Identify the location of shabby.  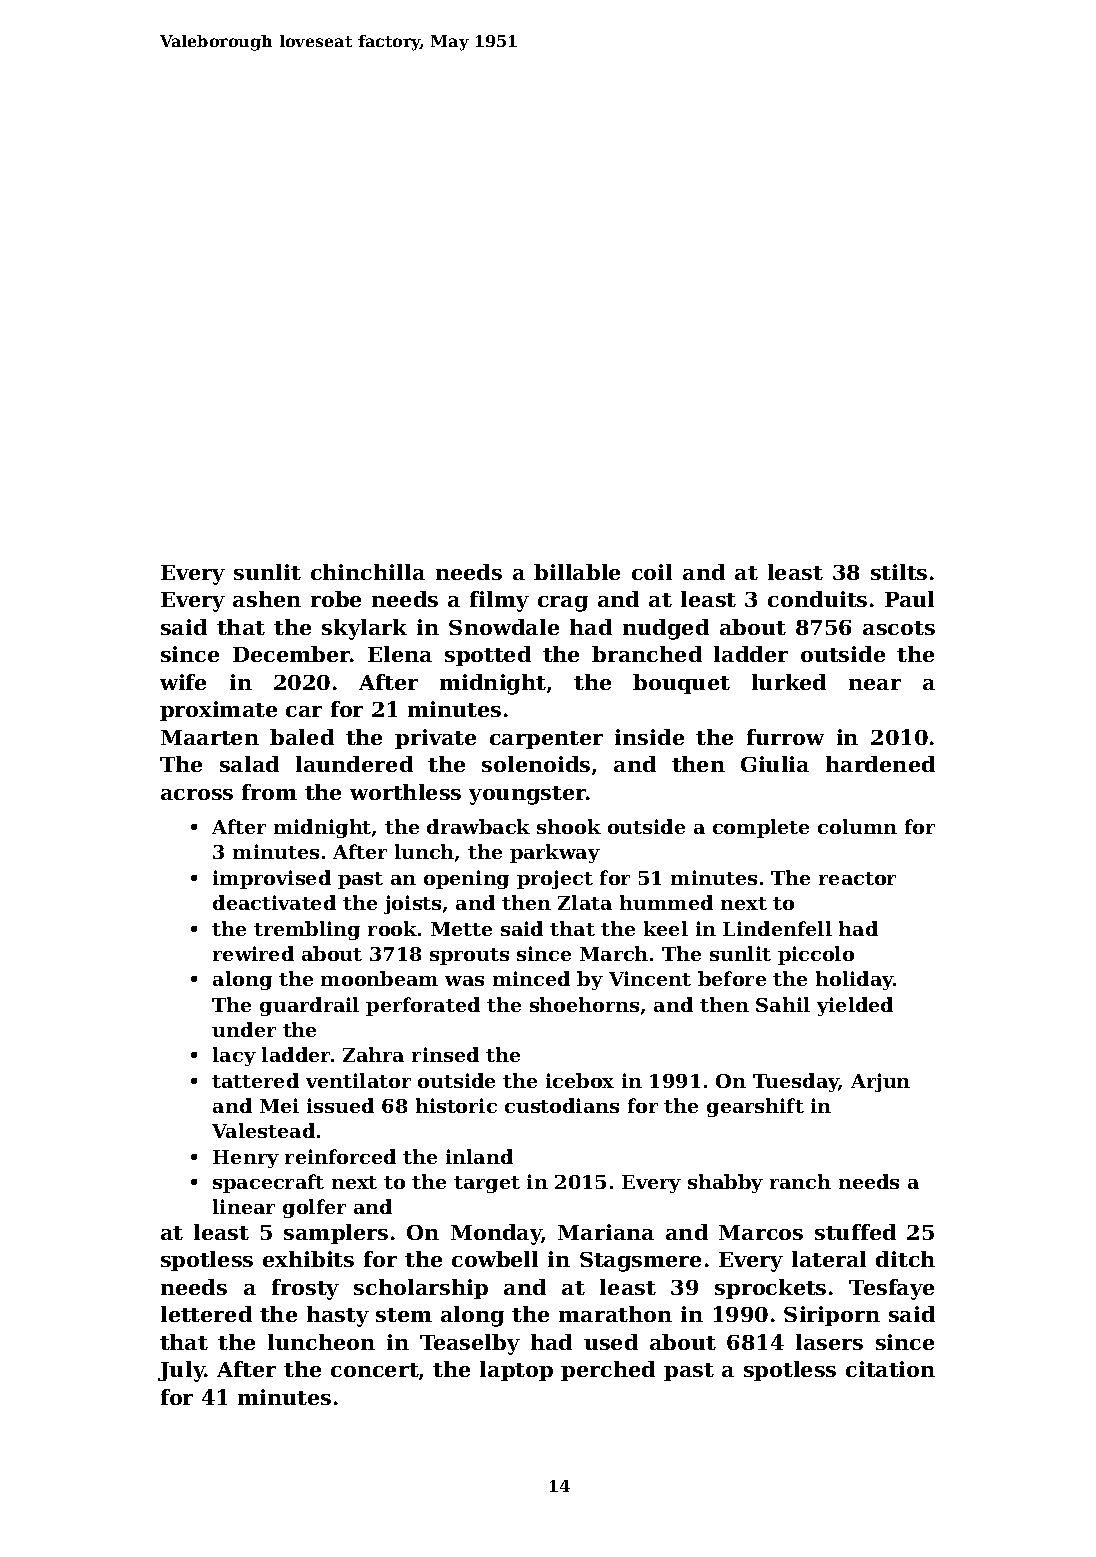
(725, 1183).
